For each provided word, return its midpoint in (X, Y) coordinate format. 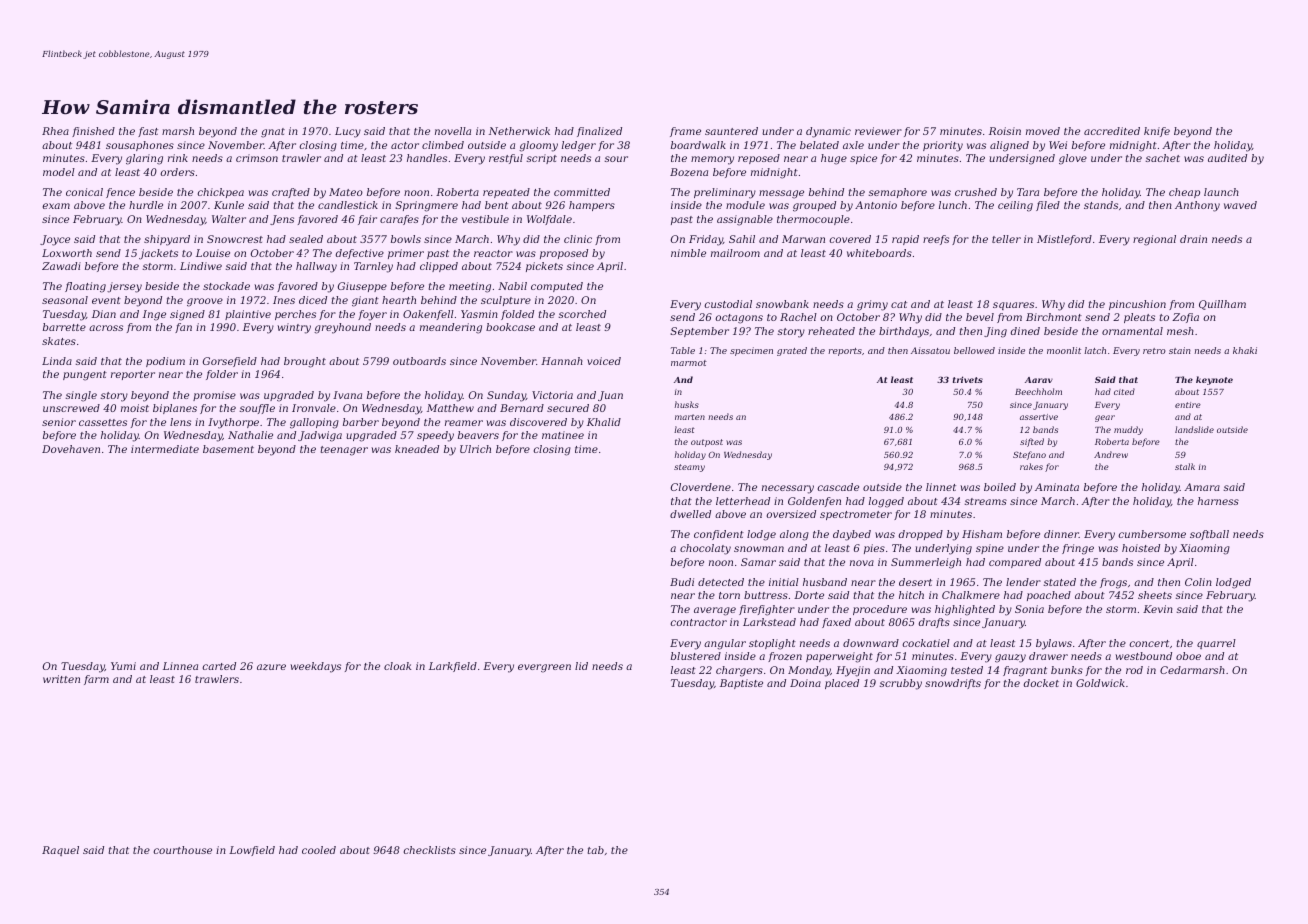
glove (1073, 159)
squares (1013, 306)
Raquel (60, 851)
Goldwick (1100, 683)
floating (85, 287)
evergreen (544, 668)
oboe (1188, 656)
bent (496, 205)
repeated (506, 193)
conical (84, 192)
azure (271, 667)
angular (725, 644)
